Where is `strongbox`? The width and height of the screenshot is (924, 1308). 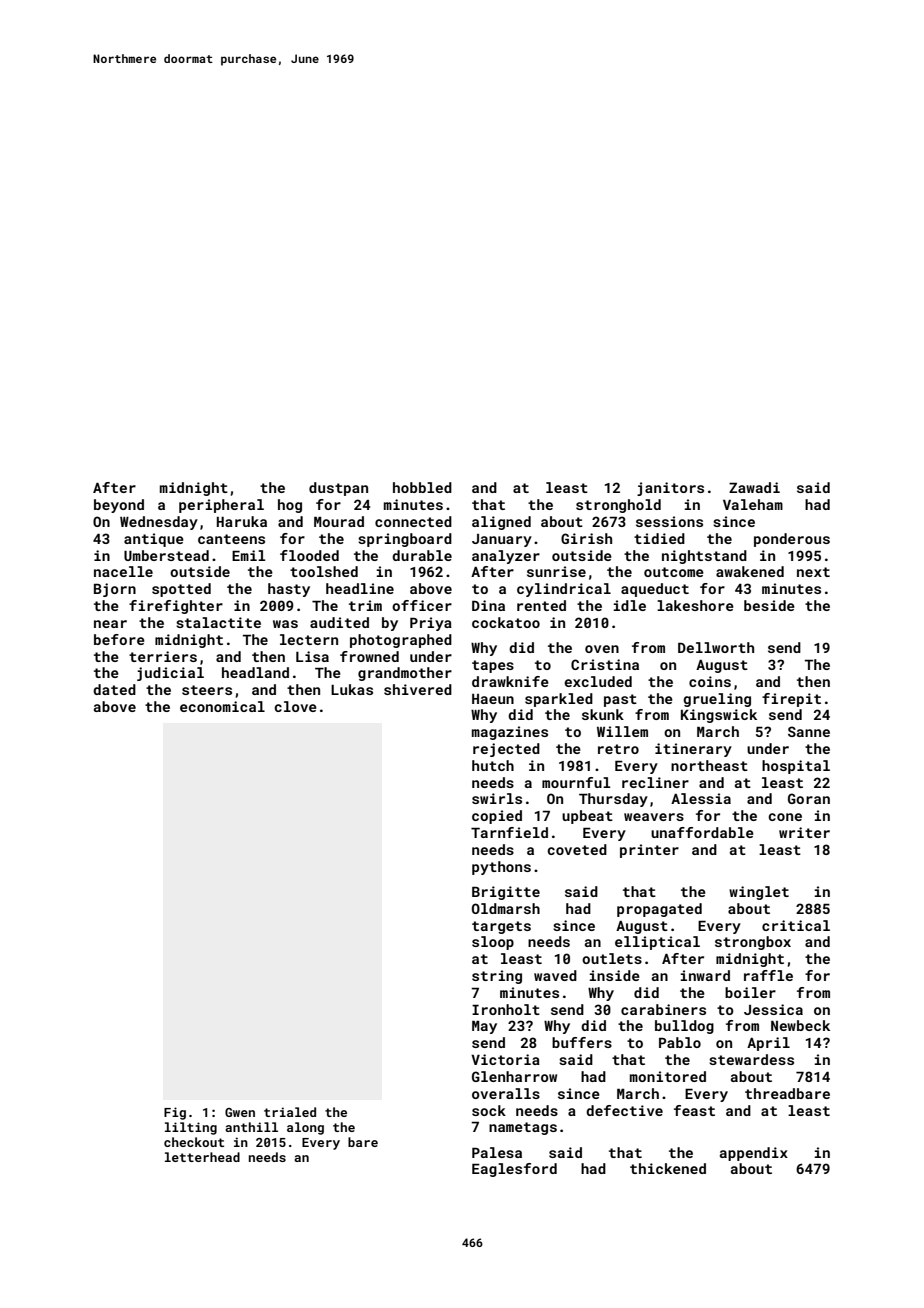
strongbox is located at coordinates (753, 943).
